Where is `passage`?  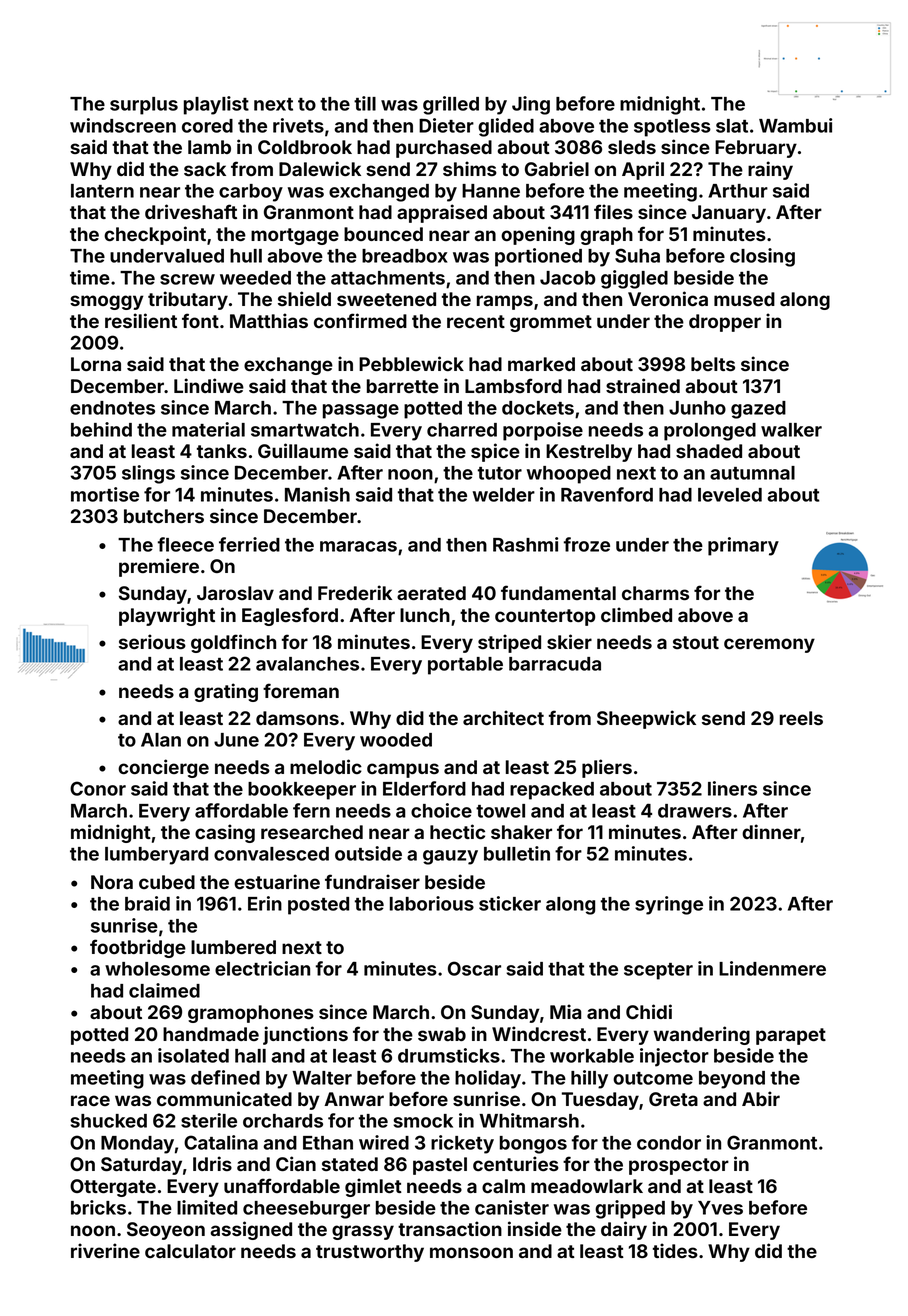 passage is located at coordinates (361, 411).
